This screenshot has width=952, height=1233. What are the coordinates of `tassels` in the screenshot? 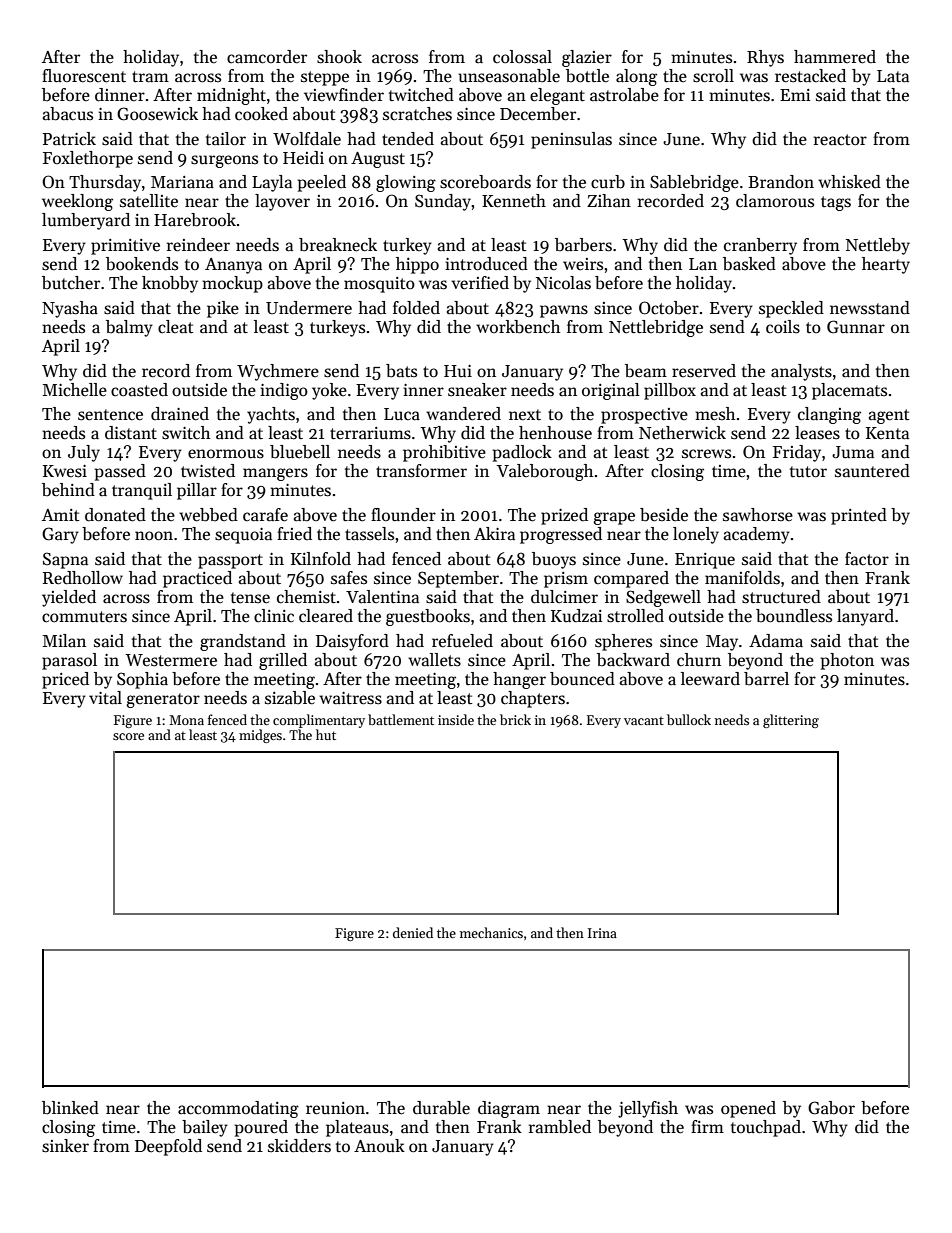 It's located at (369, 534).
